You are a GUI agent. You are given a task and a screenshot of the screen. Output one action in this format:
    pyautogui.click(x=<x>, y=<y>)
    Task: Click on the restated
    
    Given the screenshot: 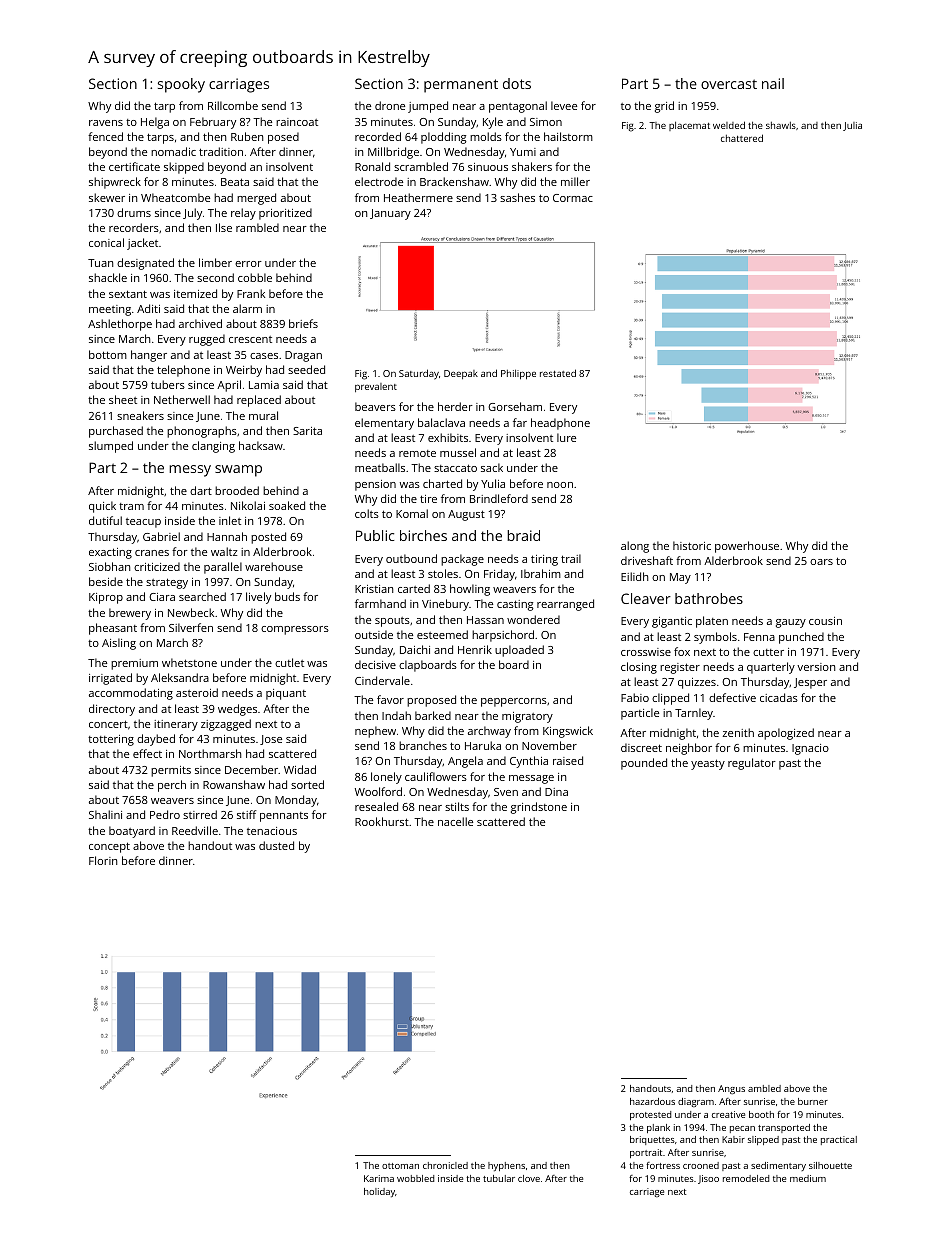 What is the action you would take?
    pyautogui.click(x=558, y=373)
